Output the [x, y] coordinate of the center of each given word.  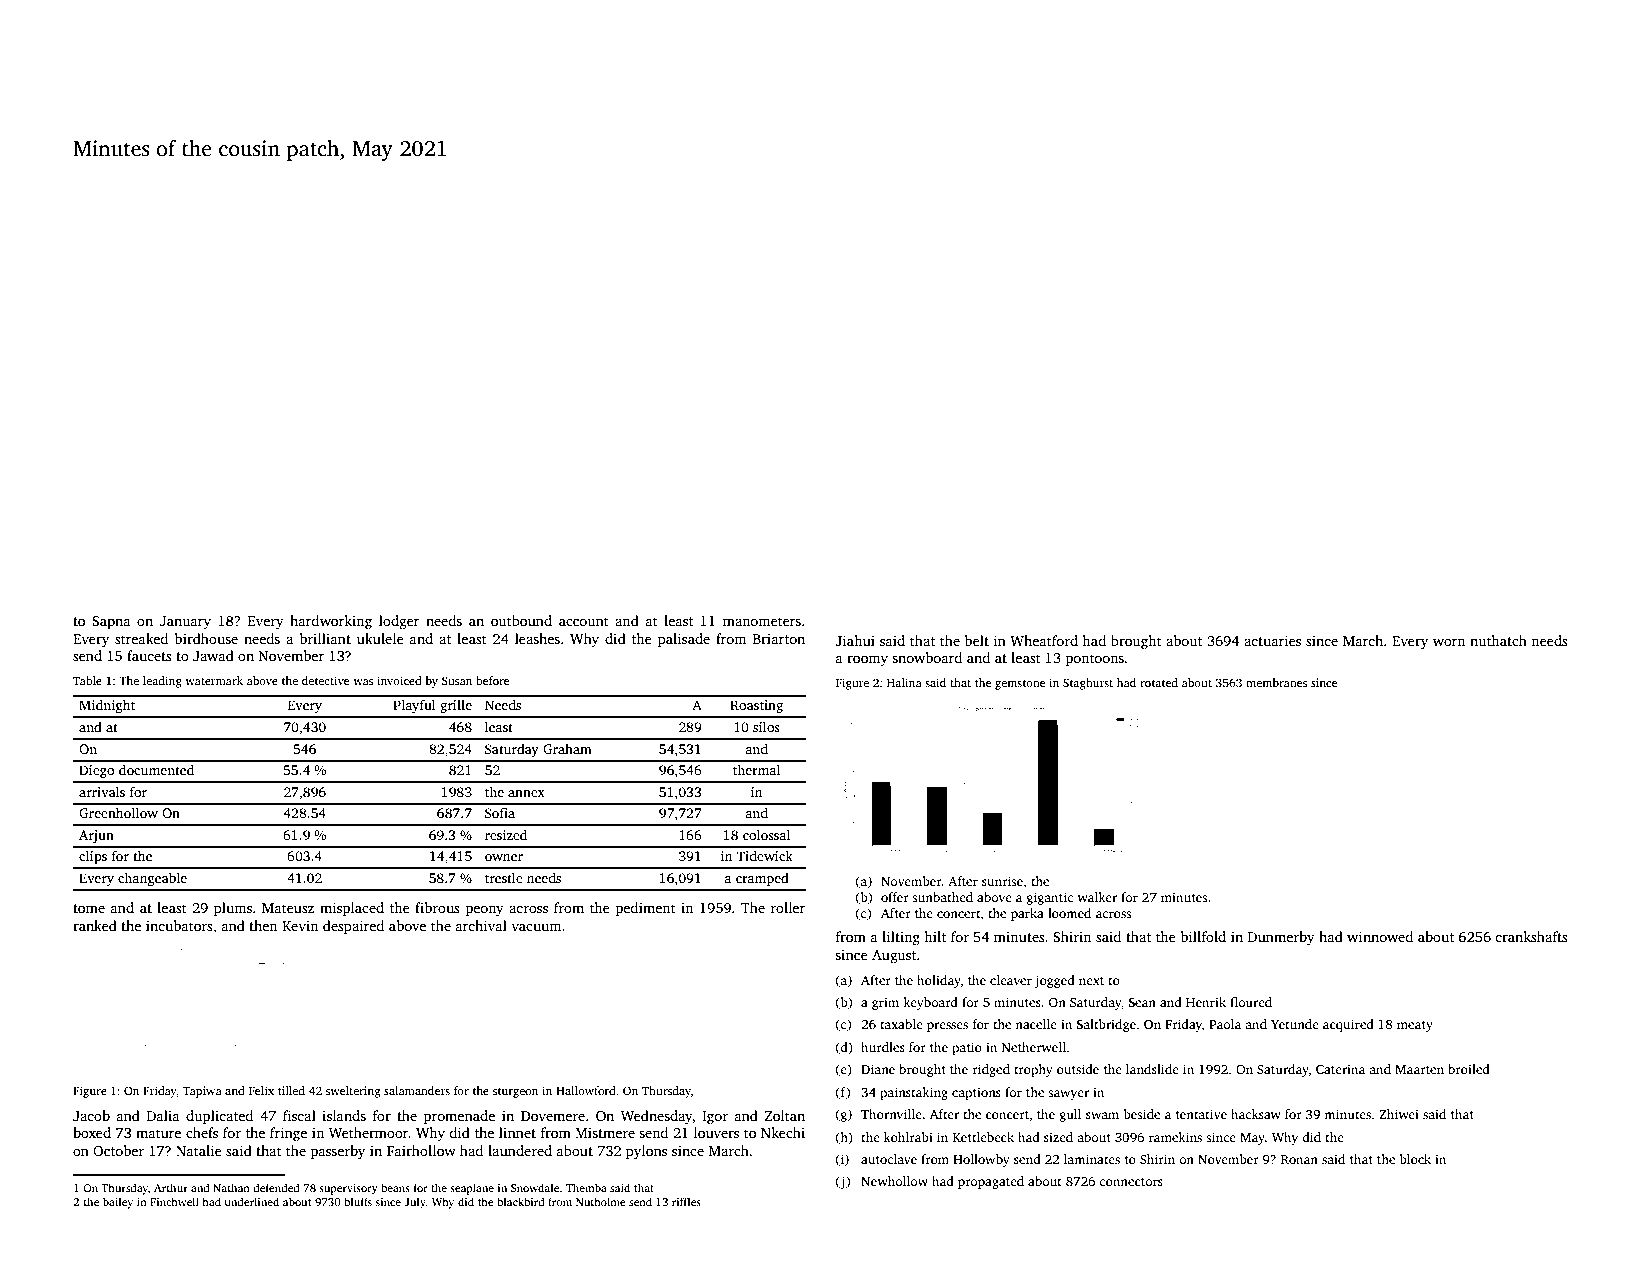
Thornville [891, 1114]
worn [1449, 642]
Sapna [111, 622]
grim [885, 1003]
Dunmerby [1281, 938]
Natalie [199, 1150]
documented [156, 769]
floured [1251, 1002]
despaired [353, 927]
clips [93, 857]
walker [1097, 897]
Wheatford [1044, 640]
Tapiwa [202, 1092]
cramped [762, 879]
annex [526, 793]
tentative [1201, 1114]
